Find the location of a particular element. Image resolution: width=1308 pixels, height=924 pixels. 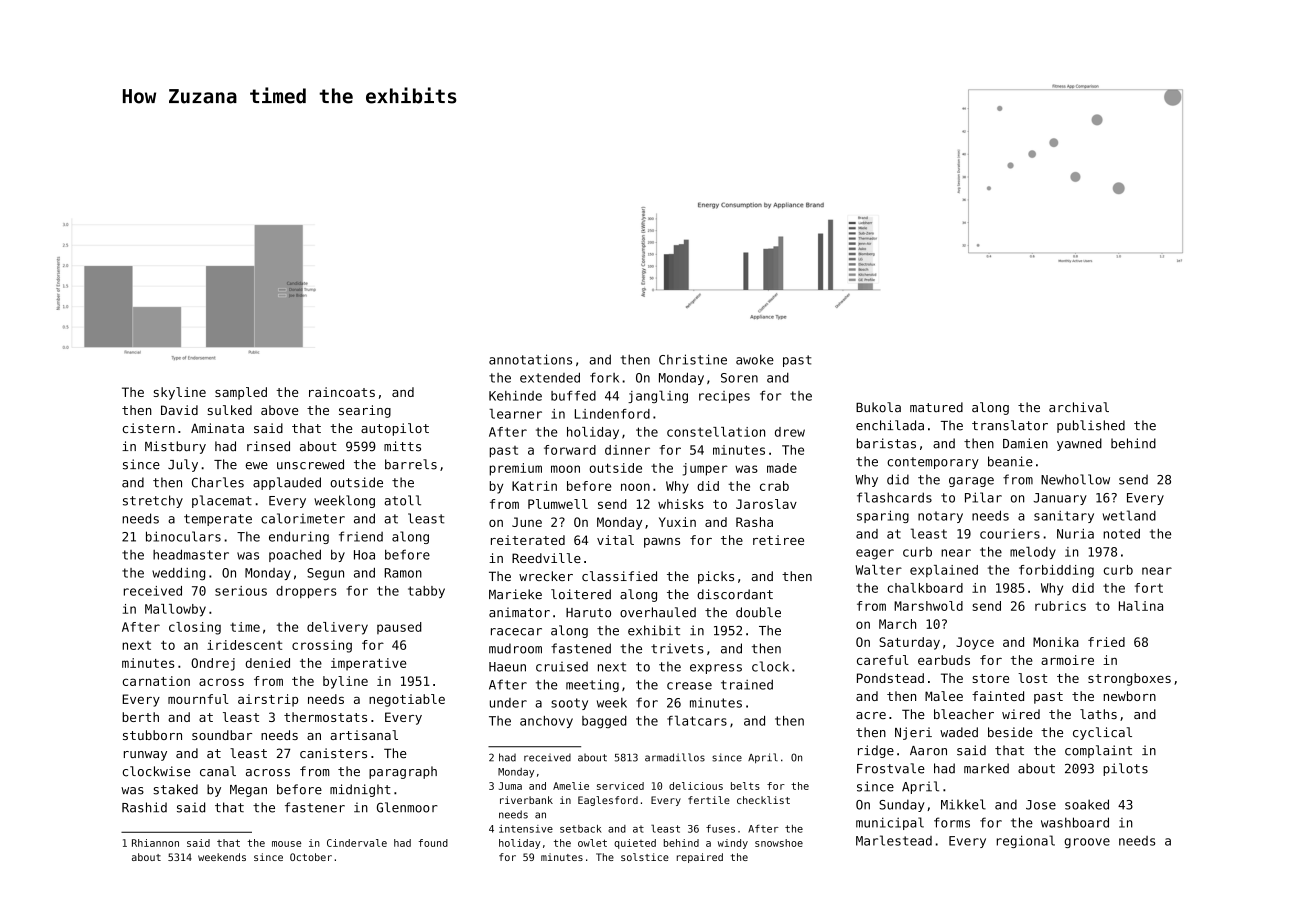

skyline is located at coordinates (180, 393).
